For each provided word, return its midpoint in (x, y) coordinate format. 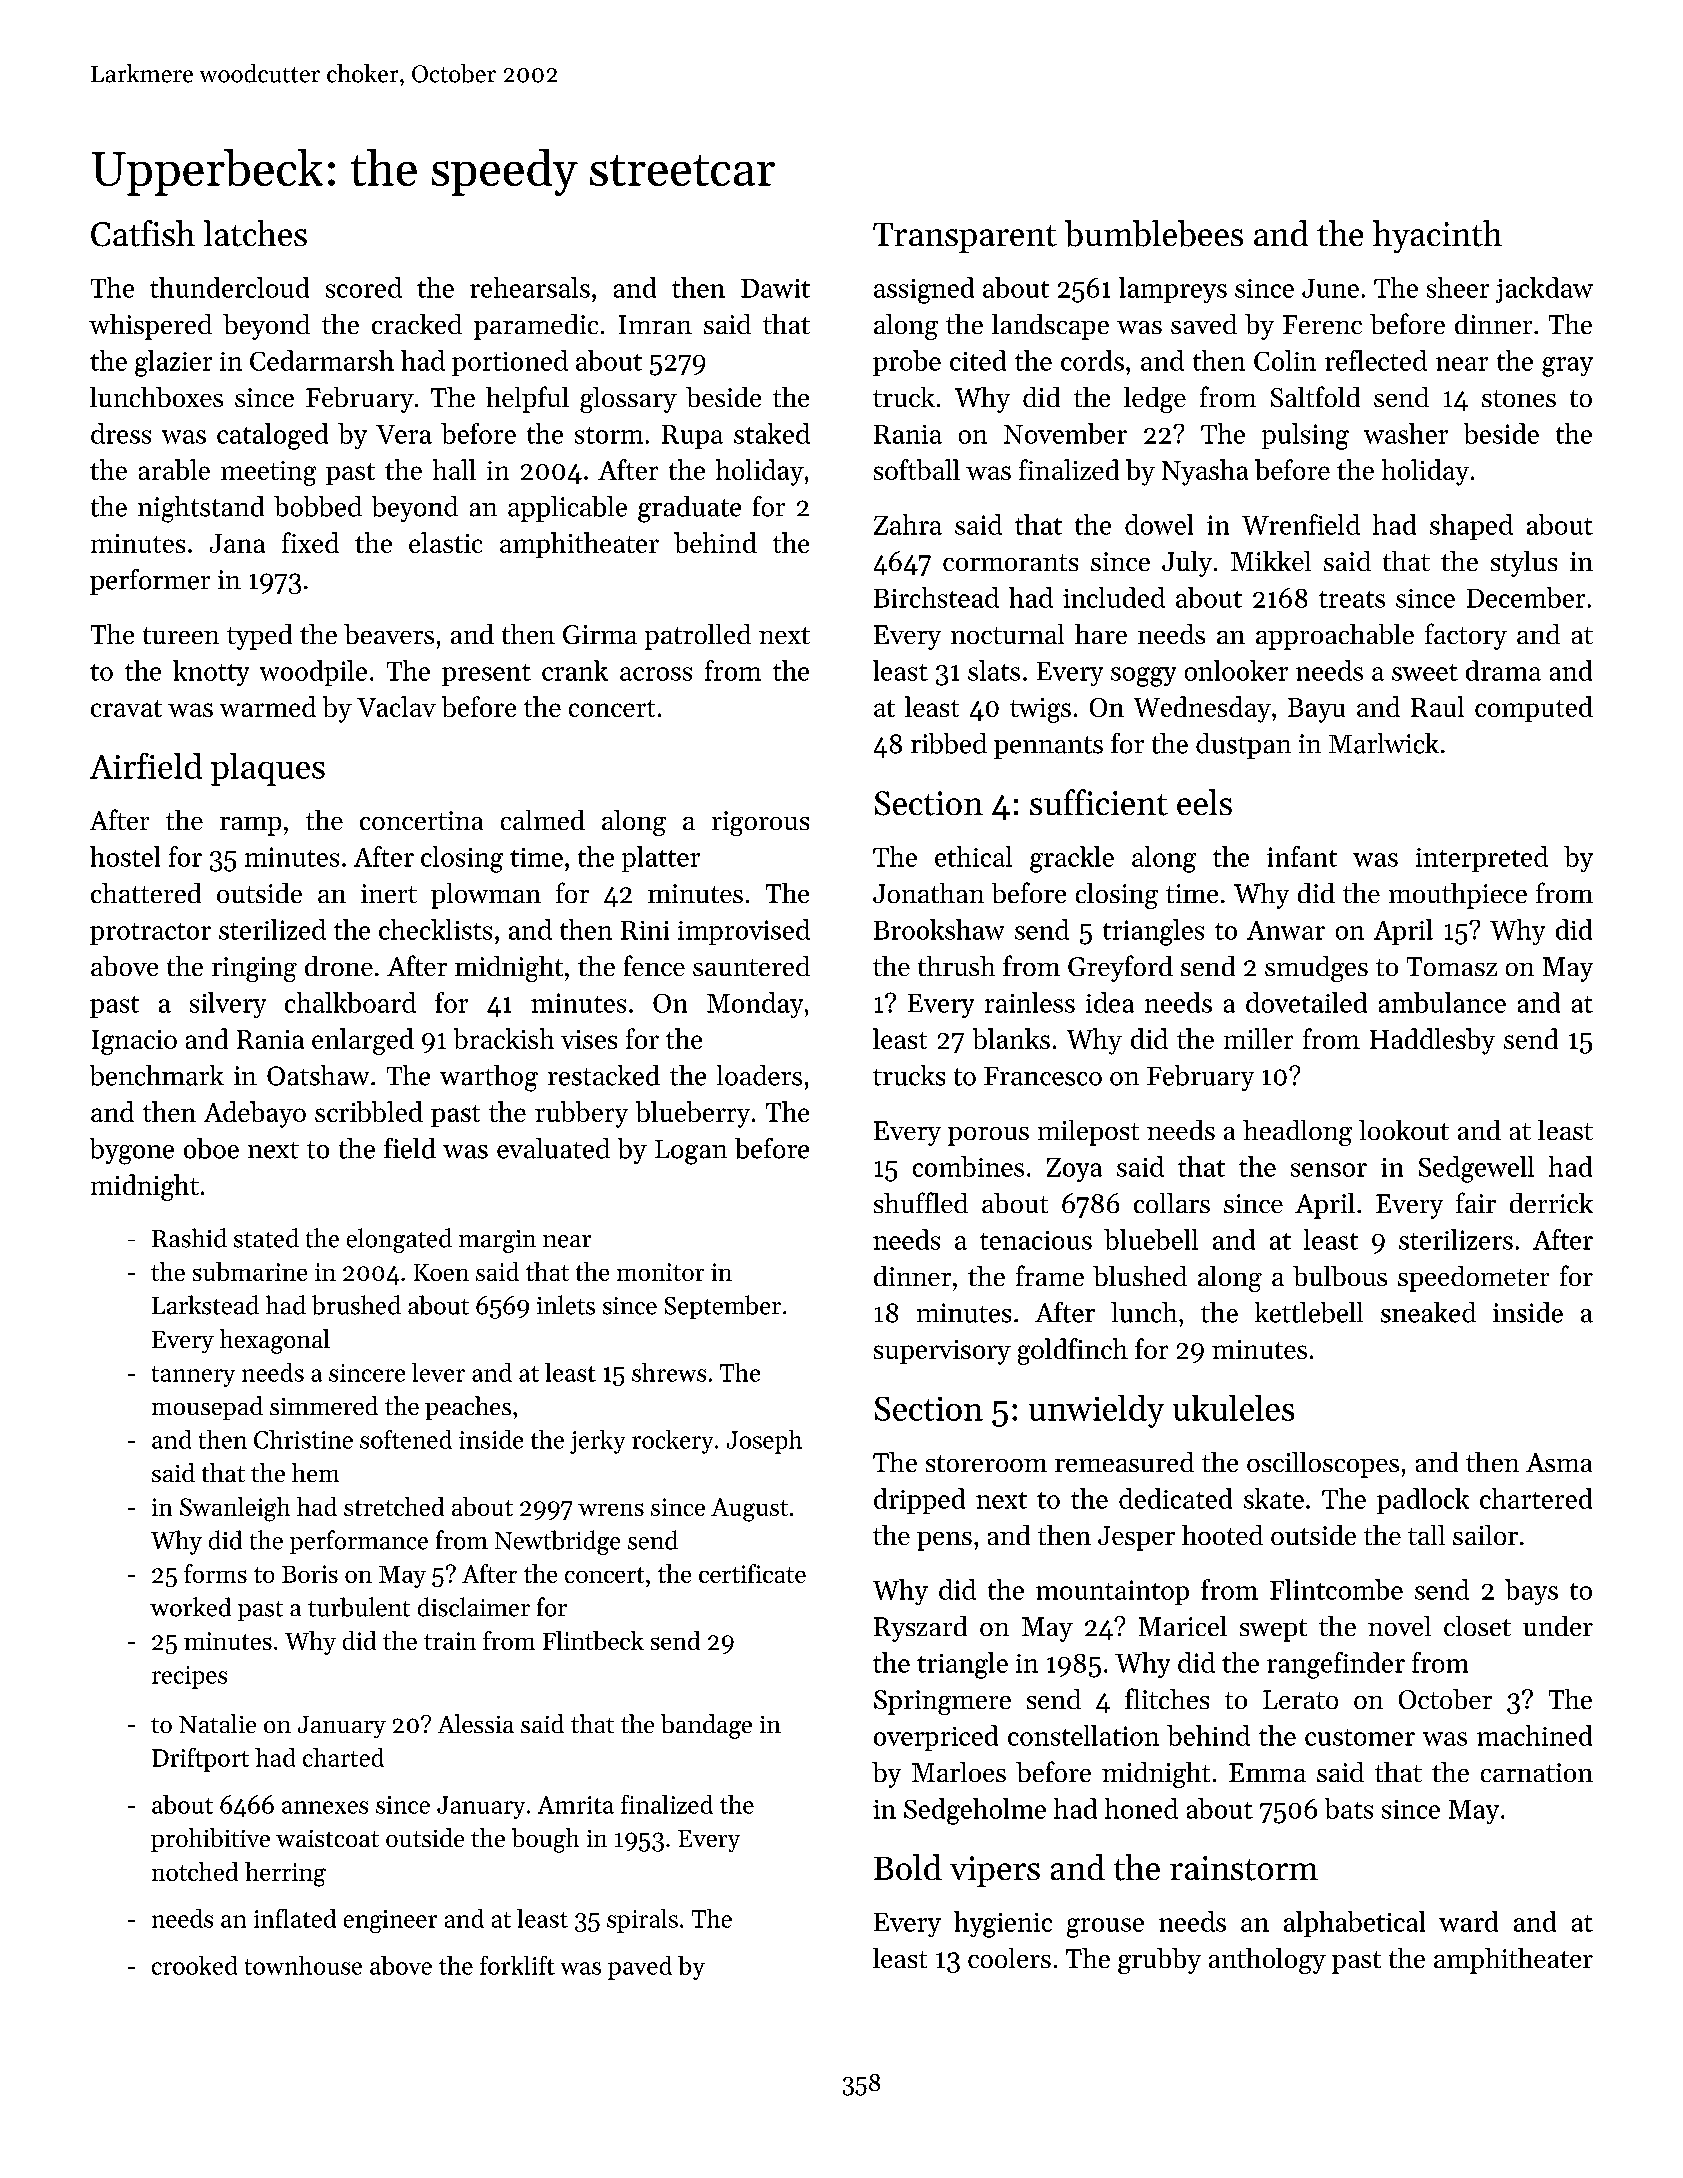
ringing (254, 969)
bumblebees (1154, 233)
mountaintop (1112, 1592)
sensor (1329, 1170)
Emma (1267, 1772)
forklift (517, 1965)
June (1330, 288)
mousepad (207, 1408)
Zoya (1074, 1170)
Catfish (143, 233)
